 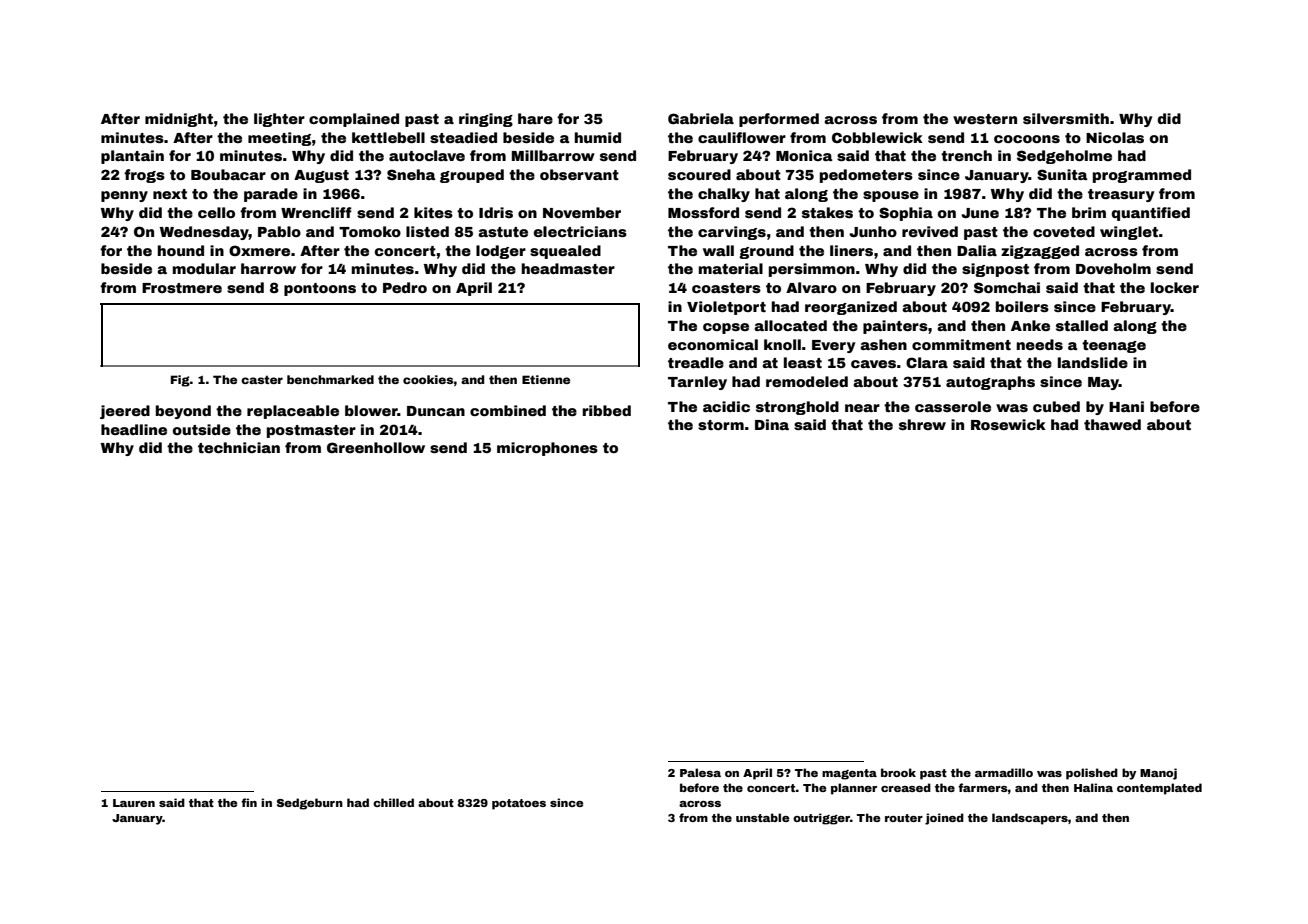 What do you see at coordinates (239, 447) in the screenshot?
I see `technician` at bounding box center [239, 447].
